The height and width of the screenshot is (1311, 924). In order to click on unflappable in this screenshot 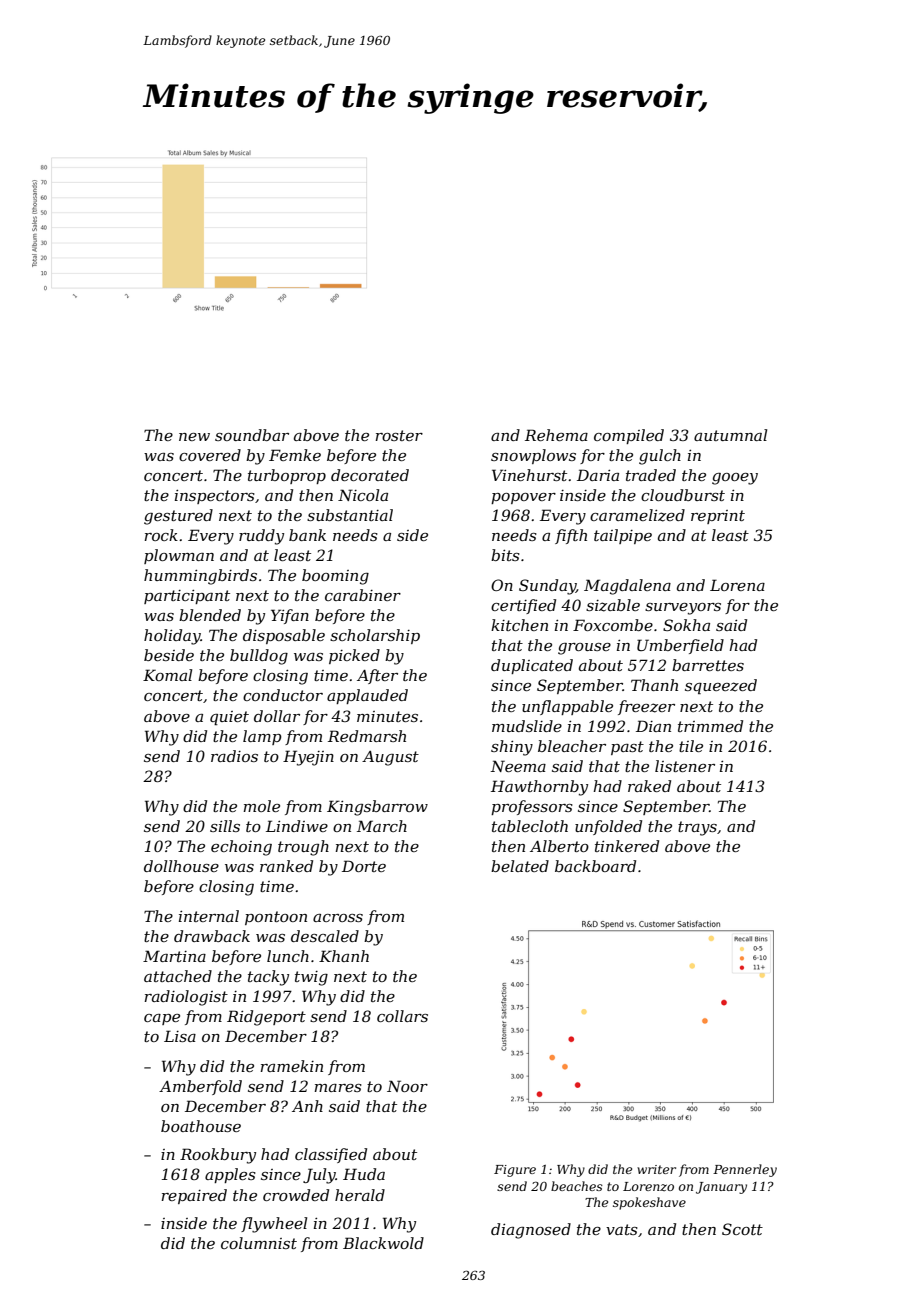, I will do `click(567, 707)`.
